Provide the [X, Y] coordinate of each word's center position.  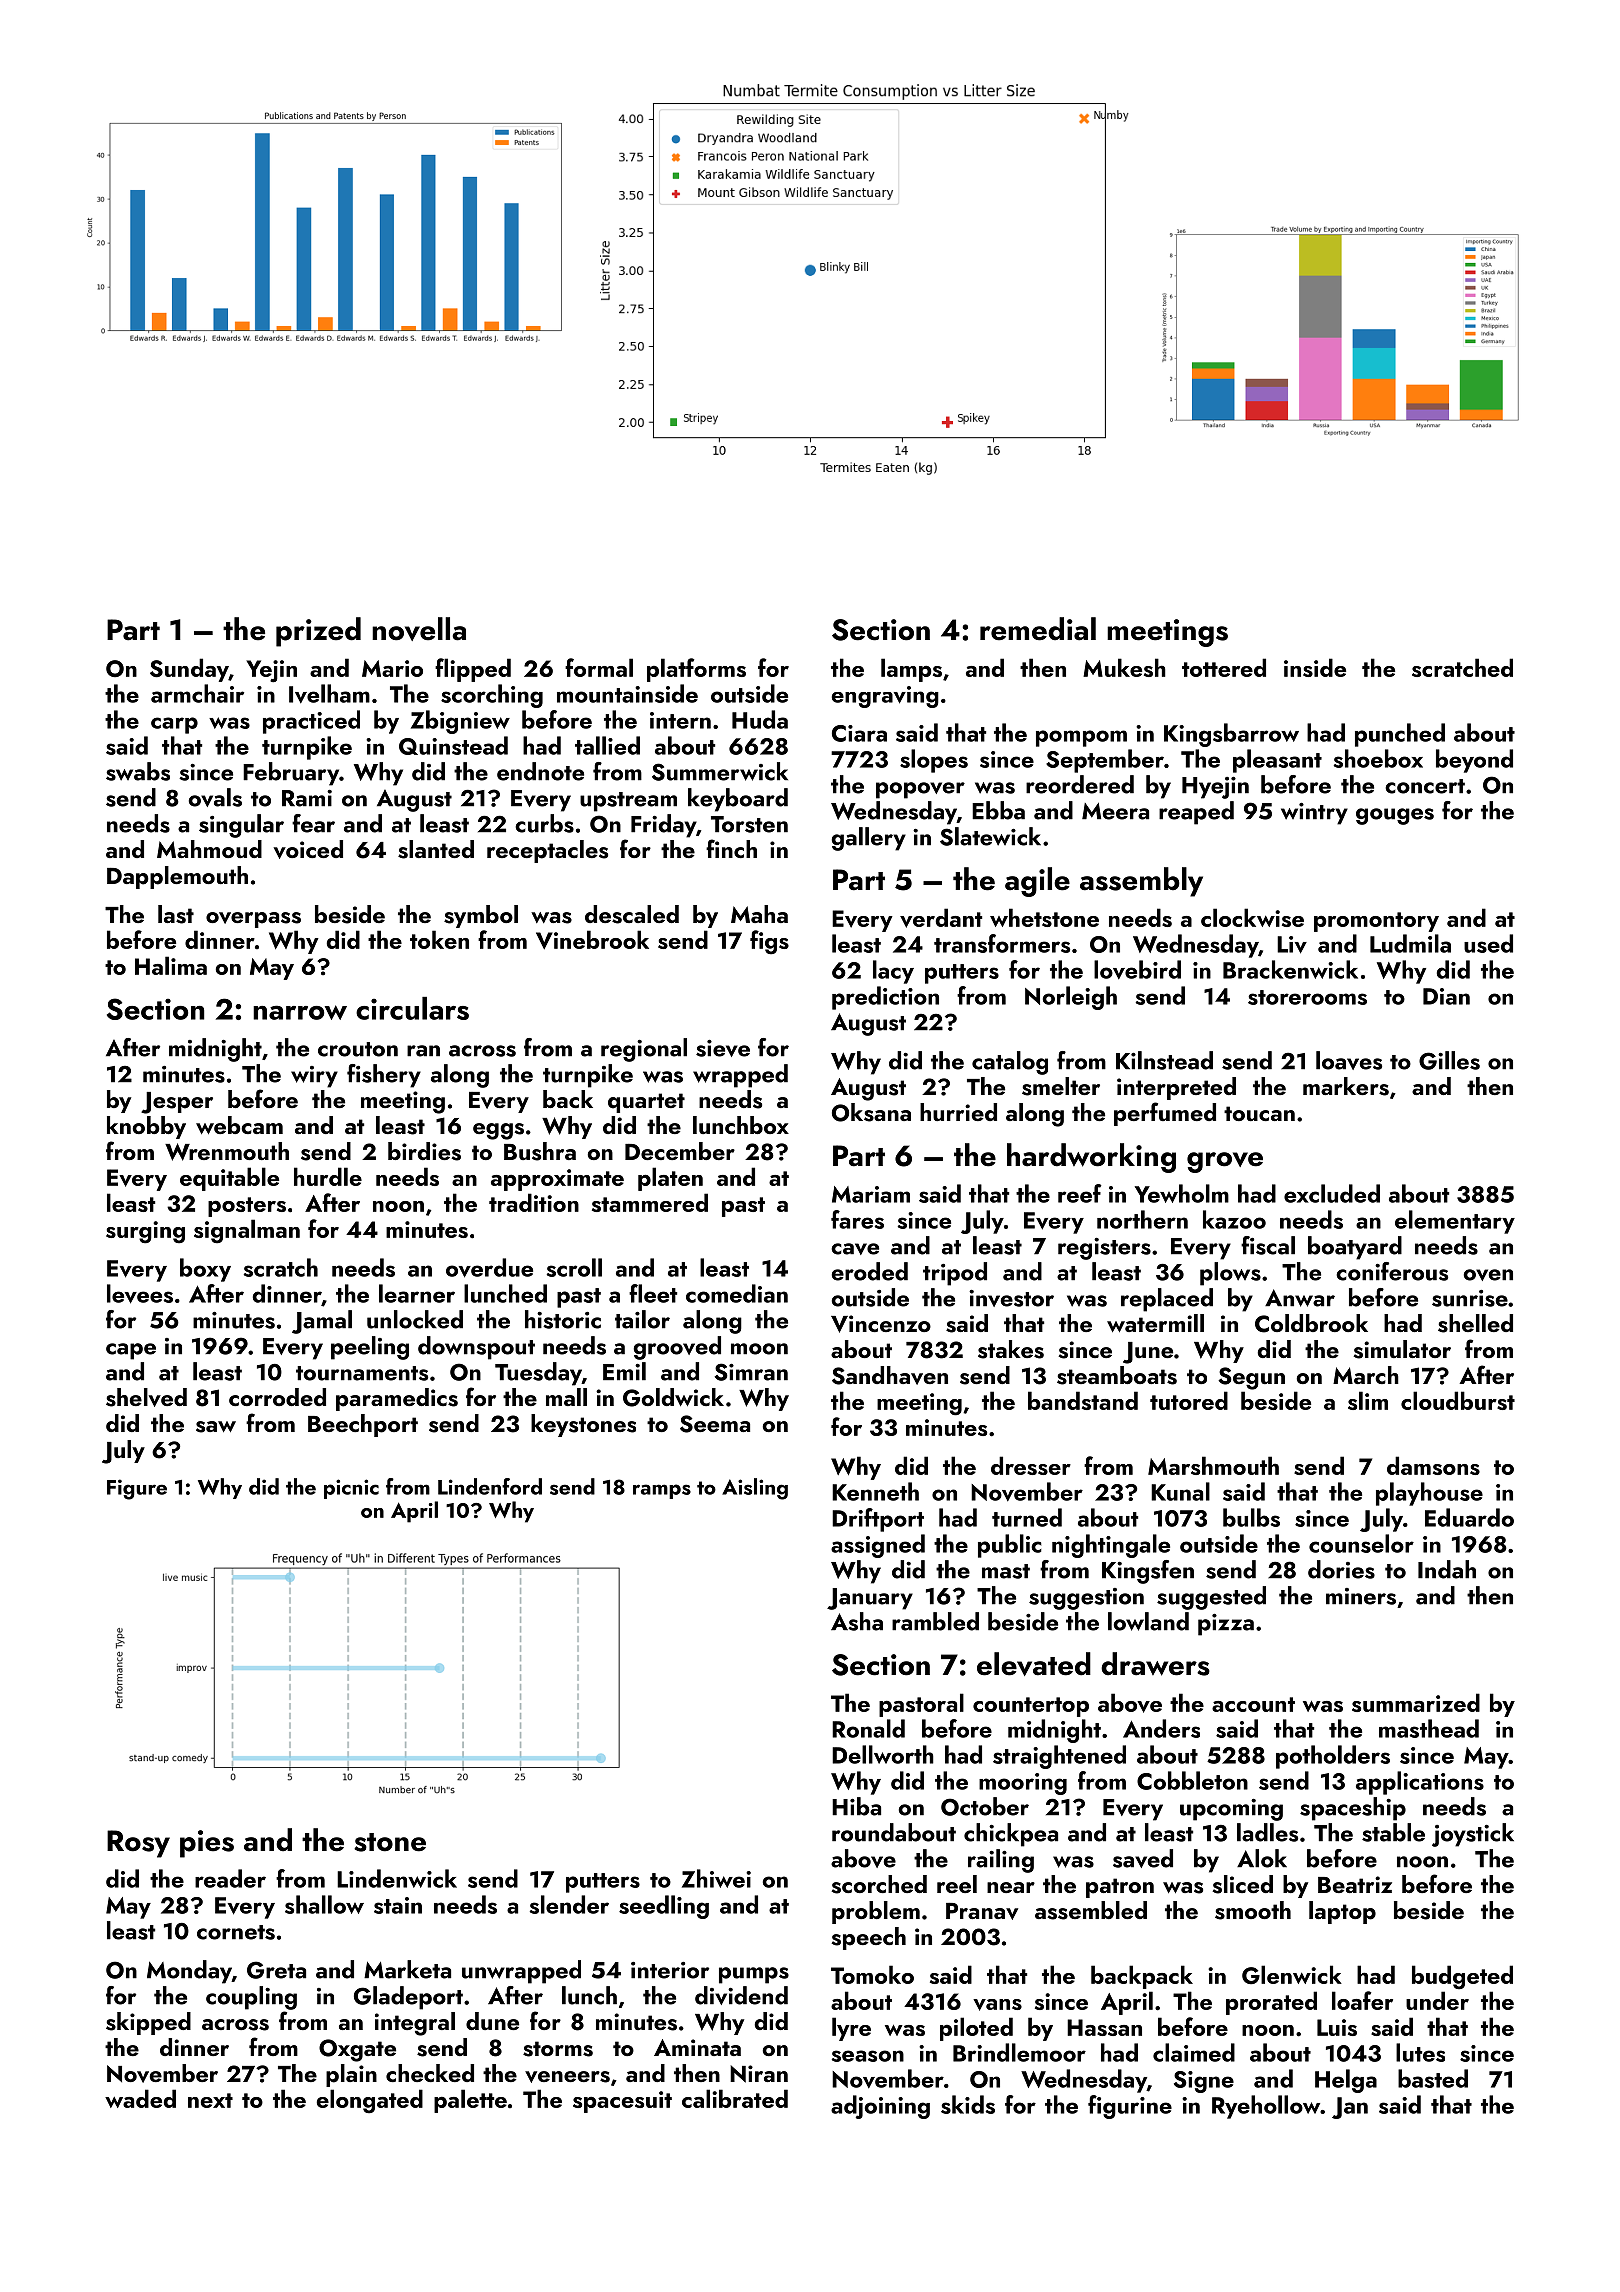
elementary [1455, 1222]
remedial [1038, 629]
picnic [351, 1489]
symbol [481, 916]
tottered [1224, 667]
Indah [1447, 1569]
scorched [879, 1884]
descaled [632, 914]
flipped [473, 670]
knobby [146, 1127]
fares [857, 1219]
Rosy [138, 1844]
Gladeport [408, 1998]
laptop [1342, 1912]
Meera [1115, 811]
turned [1027, 1517]
